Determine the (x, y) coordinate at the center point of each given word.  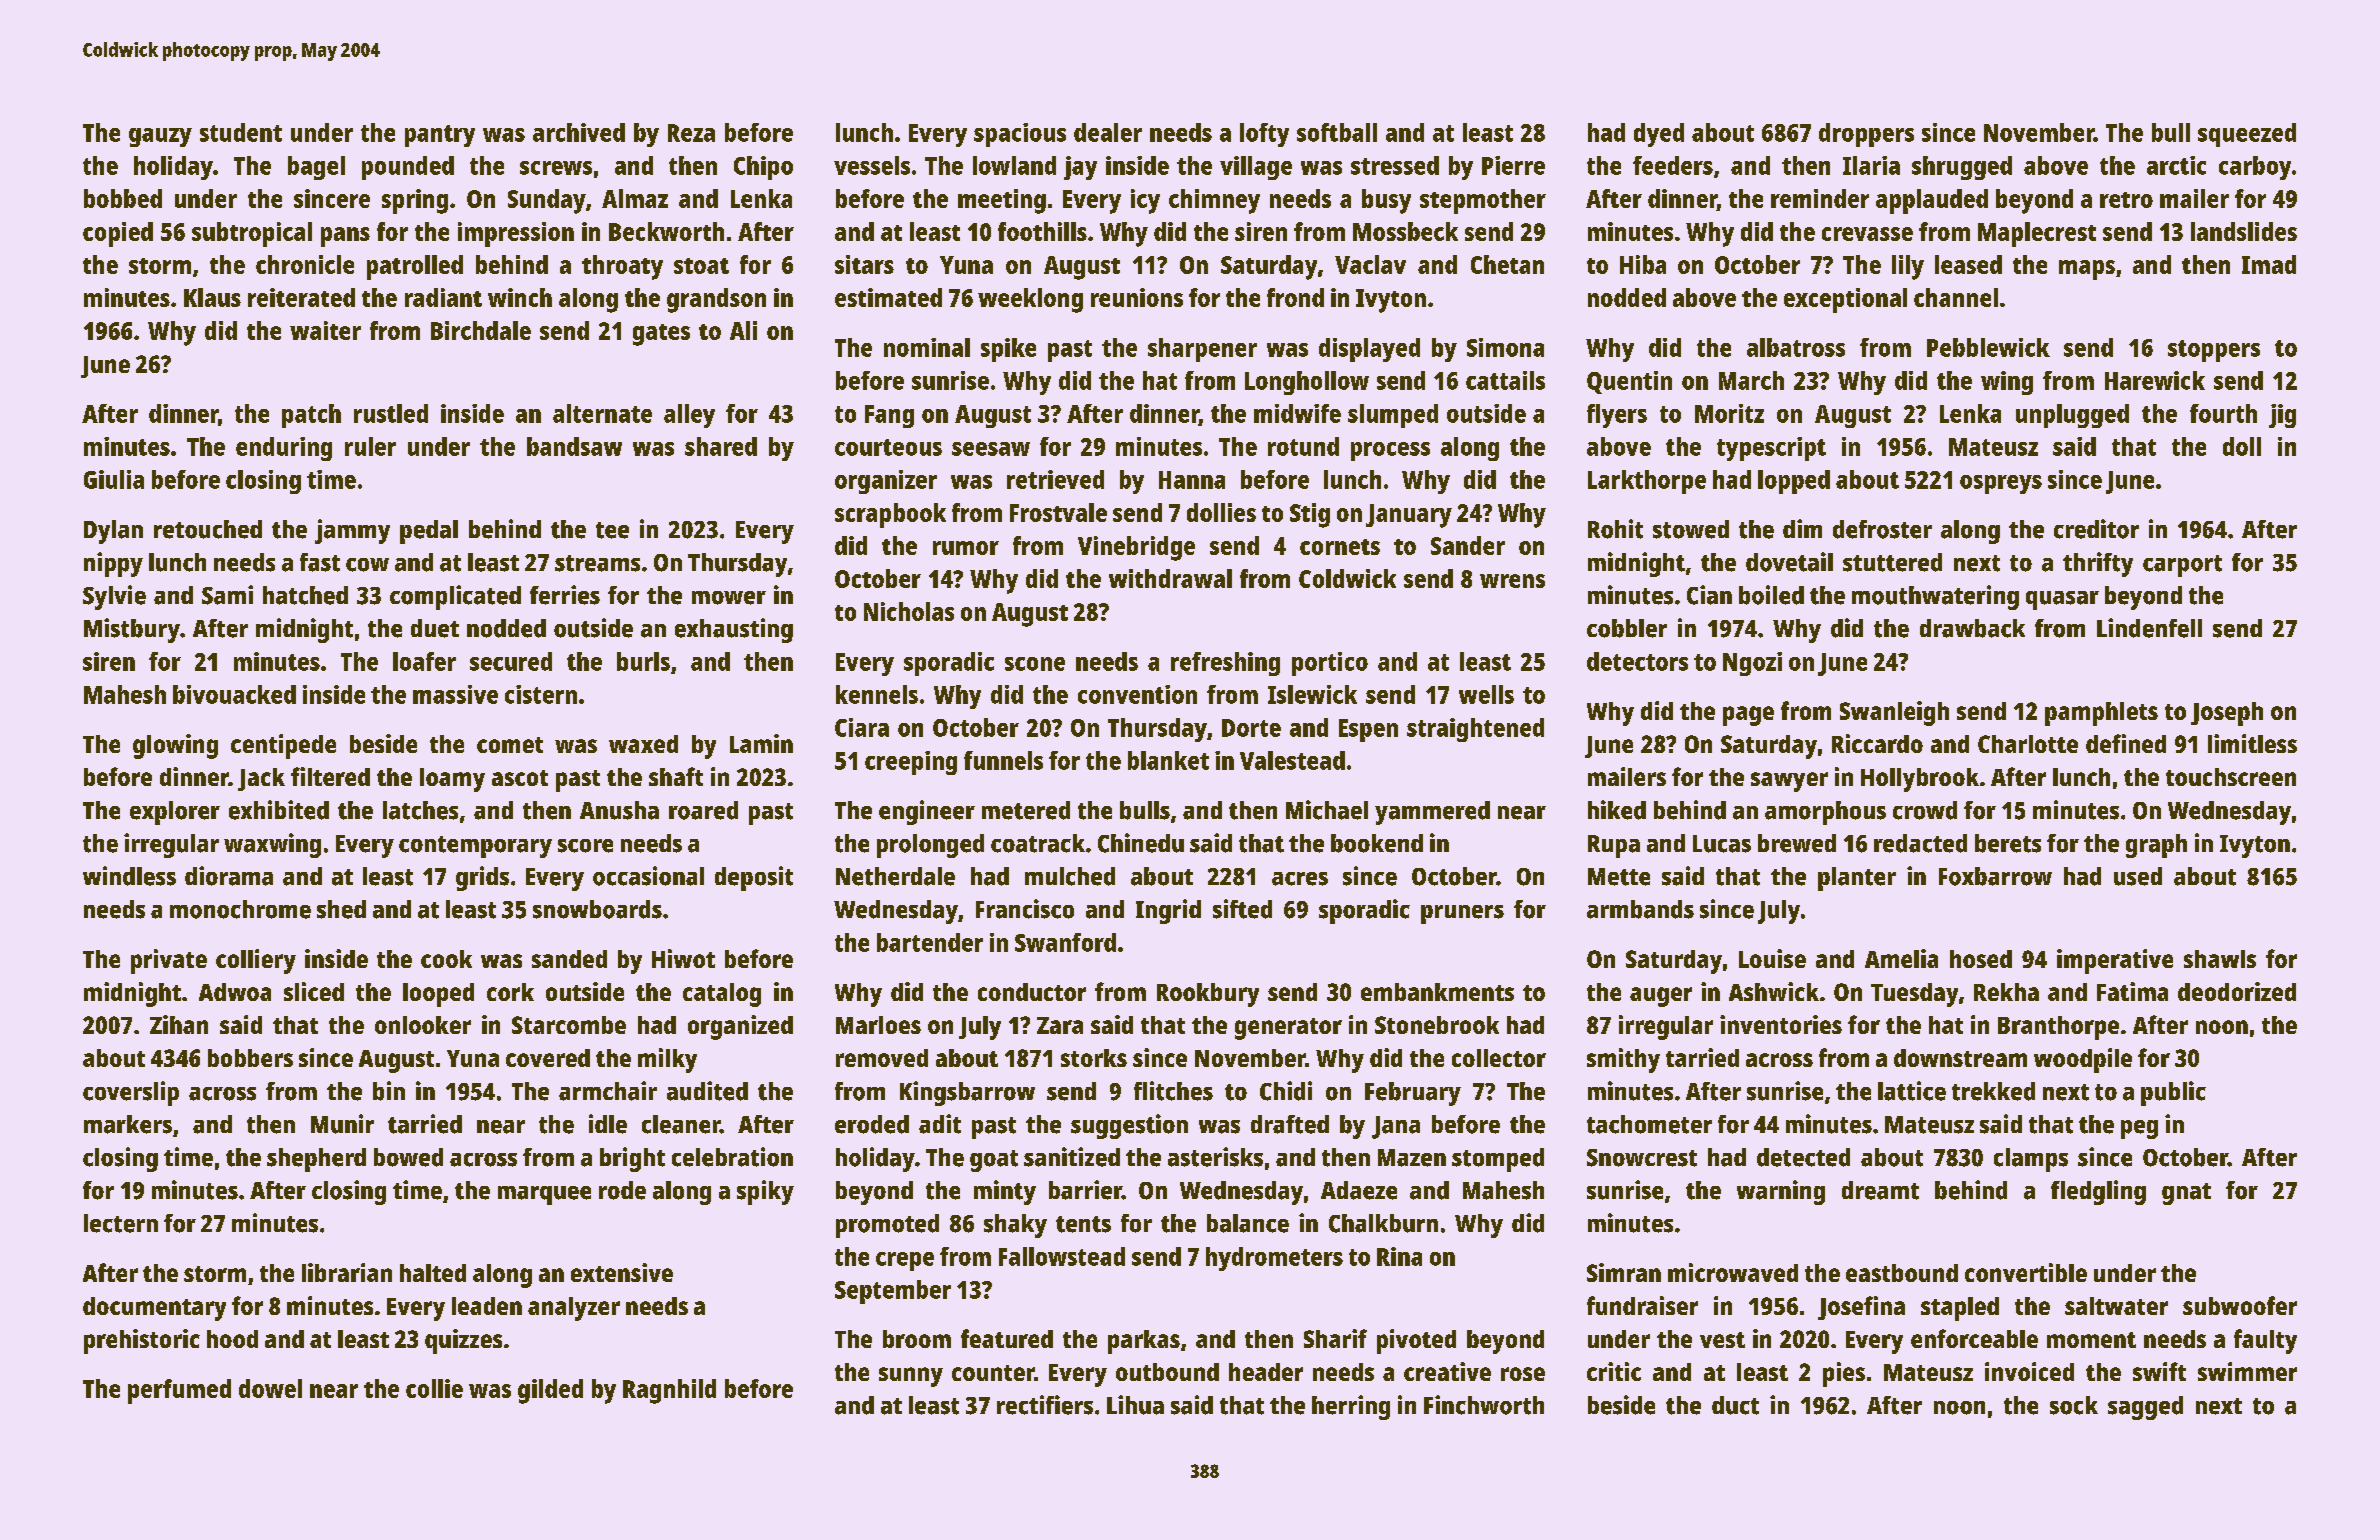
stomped (1498, 1160)
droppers (1866, 135)
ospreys (2001, 484)
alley (689, 416)
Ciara (862, 727)
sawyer (1789, 782)
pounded (408, 168)
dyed (1659, 135)
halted (433, 1273)
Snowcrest (1642, 1158)
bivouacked (234, 694)
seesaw (991, 449)
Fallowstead (1062, 1256)
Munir (342, 1124)
